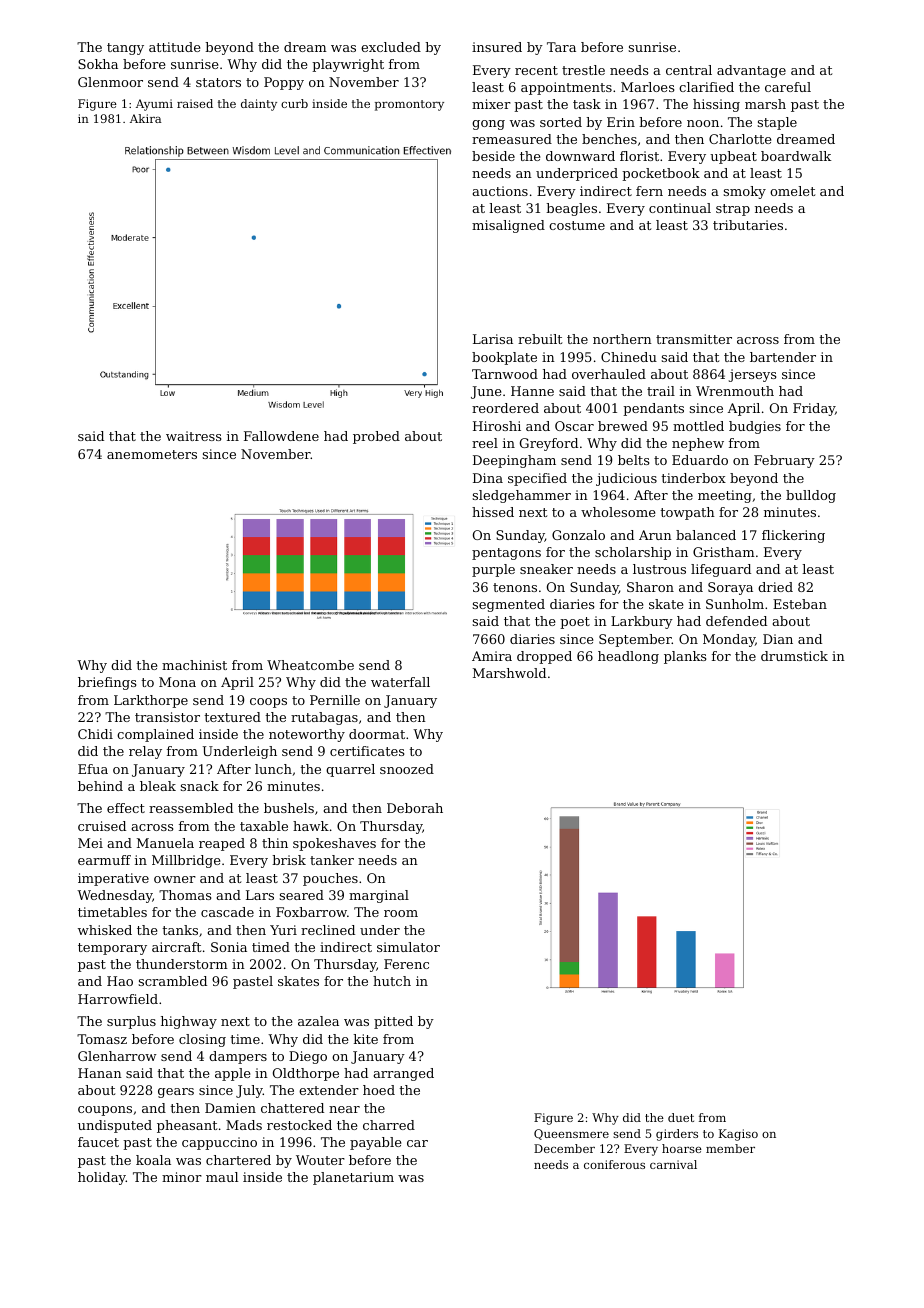  What do you see at coordinates (222, 1177) in the document?
I see `maul` at bounding box center [222, 1177].
